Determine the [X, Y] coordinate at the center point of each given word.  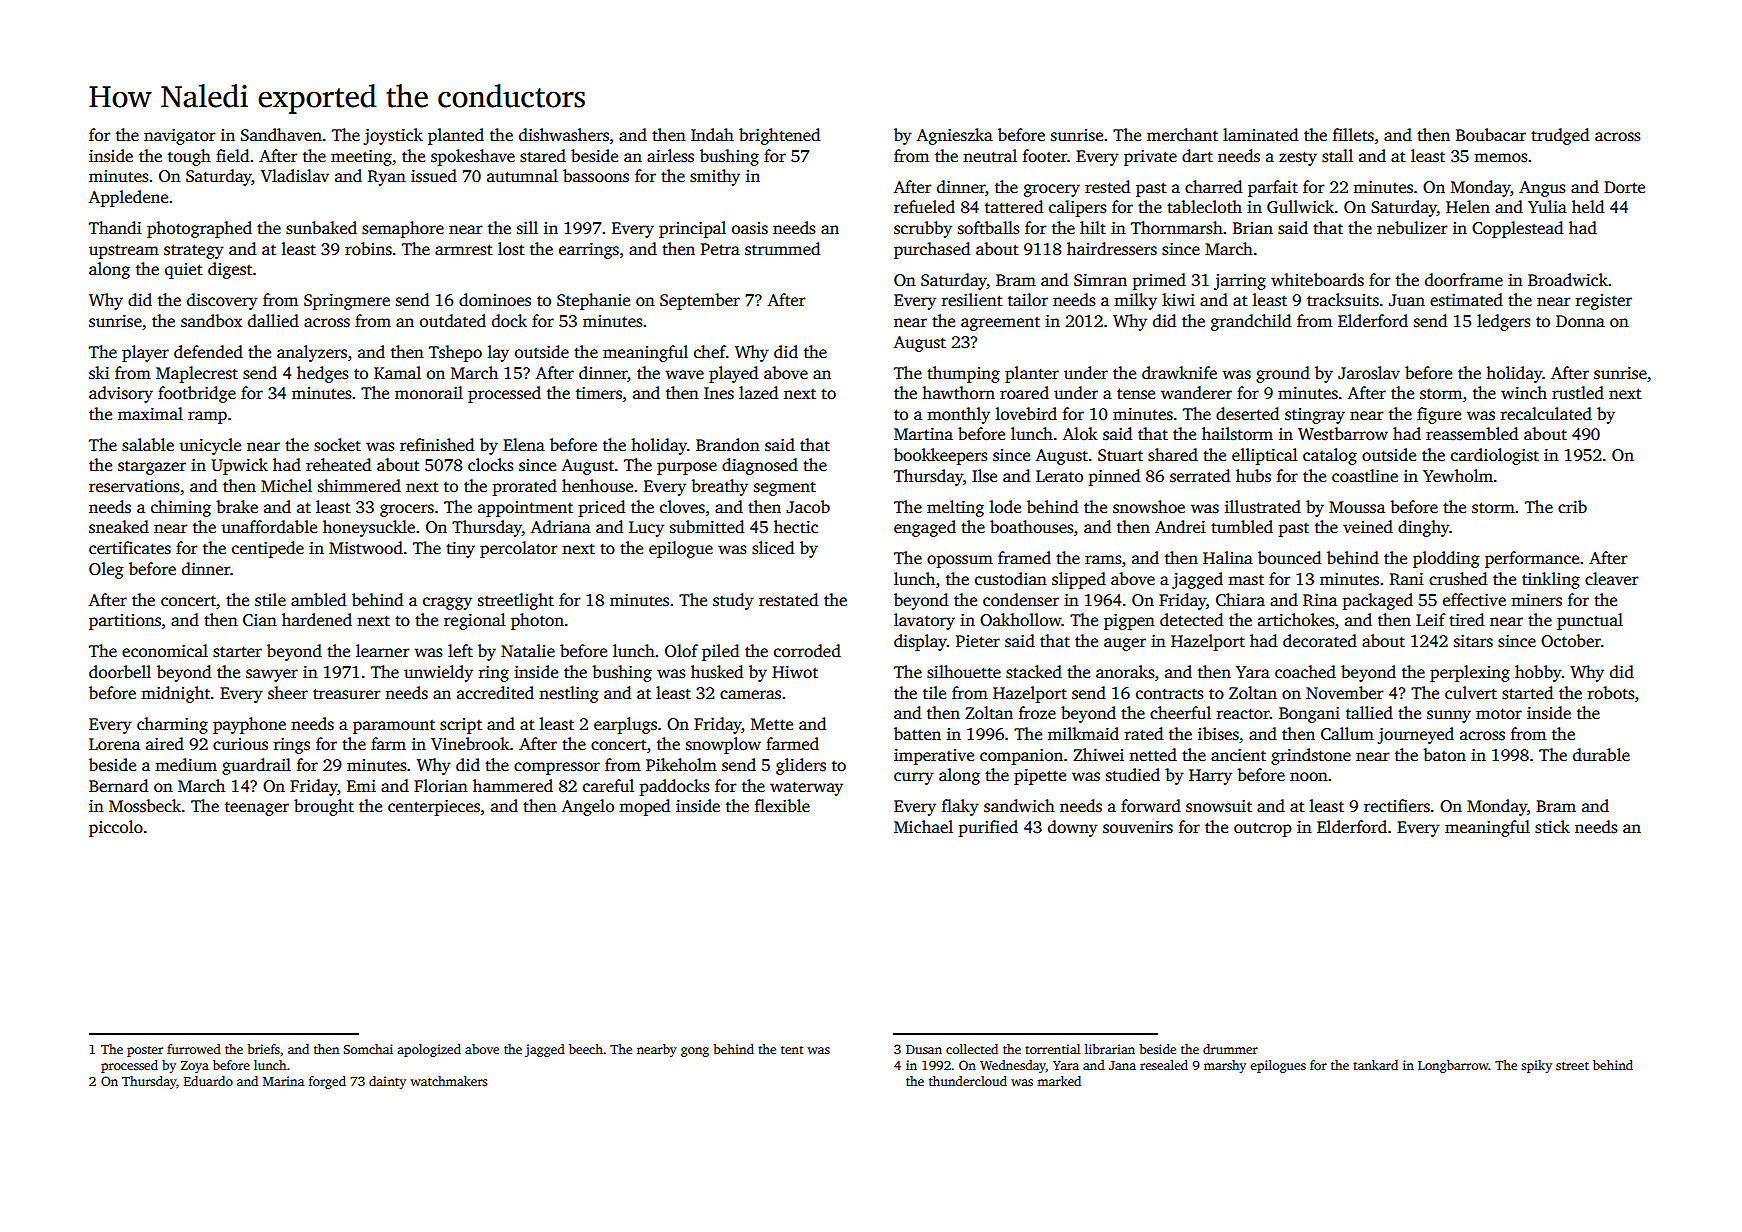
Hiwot [795, 672]
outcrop [1263, 829]
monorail [429, 392]
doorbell [120, 672]
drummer [1230, 1049]
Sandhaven [281, 135]
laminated [1260, 135]
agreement [1000, 324]
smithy [715, 177]
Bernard [118, 786]
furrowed [194, 1049]
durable [1601, 755]
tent [792, 1050]
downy [1073, 828]
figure [1439, 415]
